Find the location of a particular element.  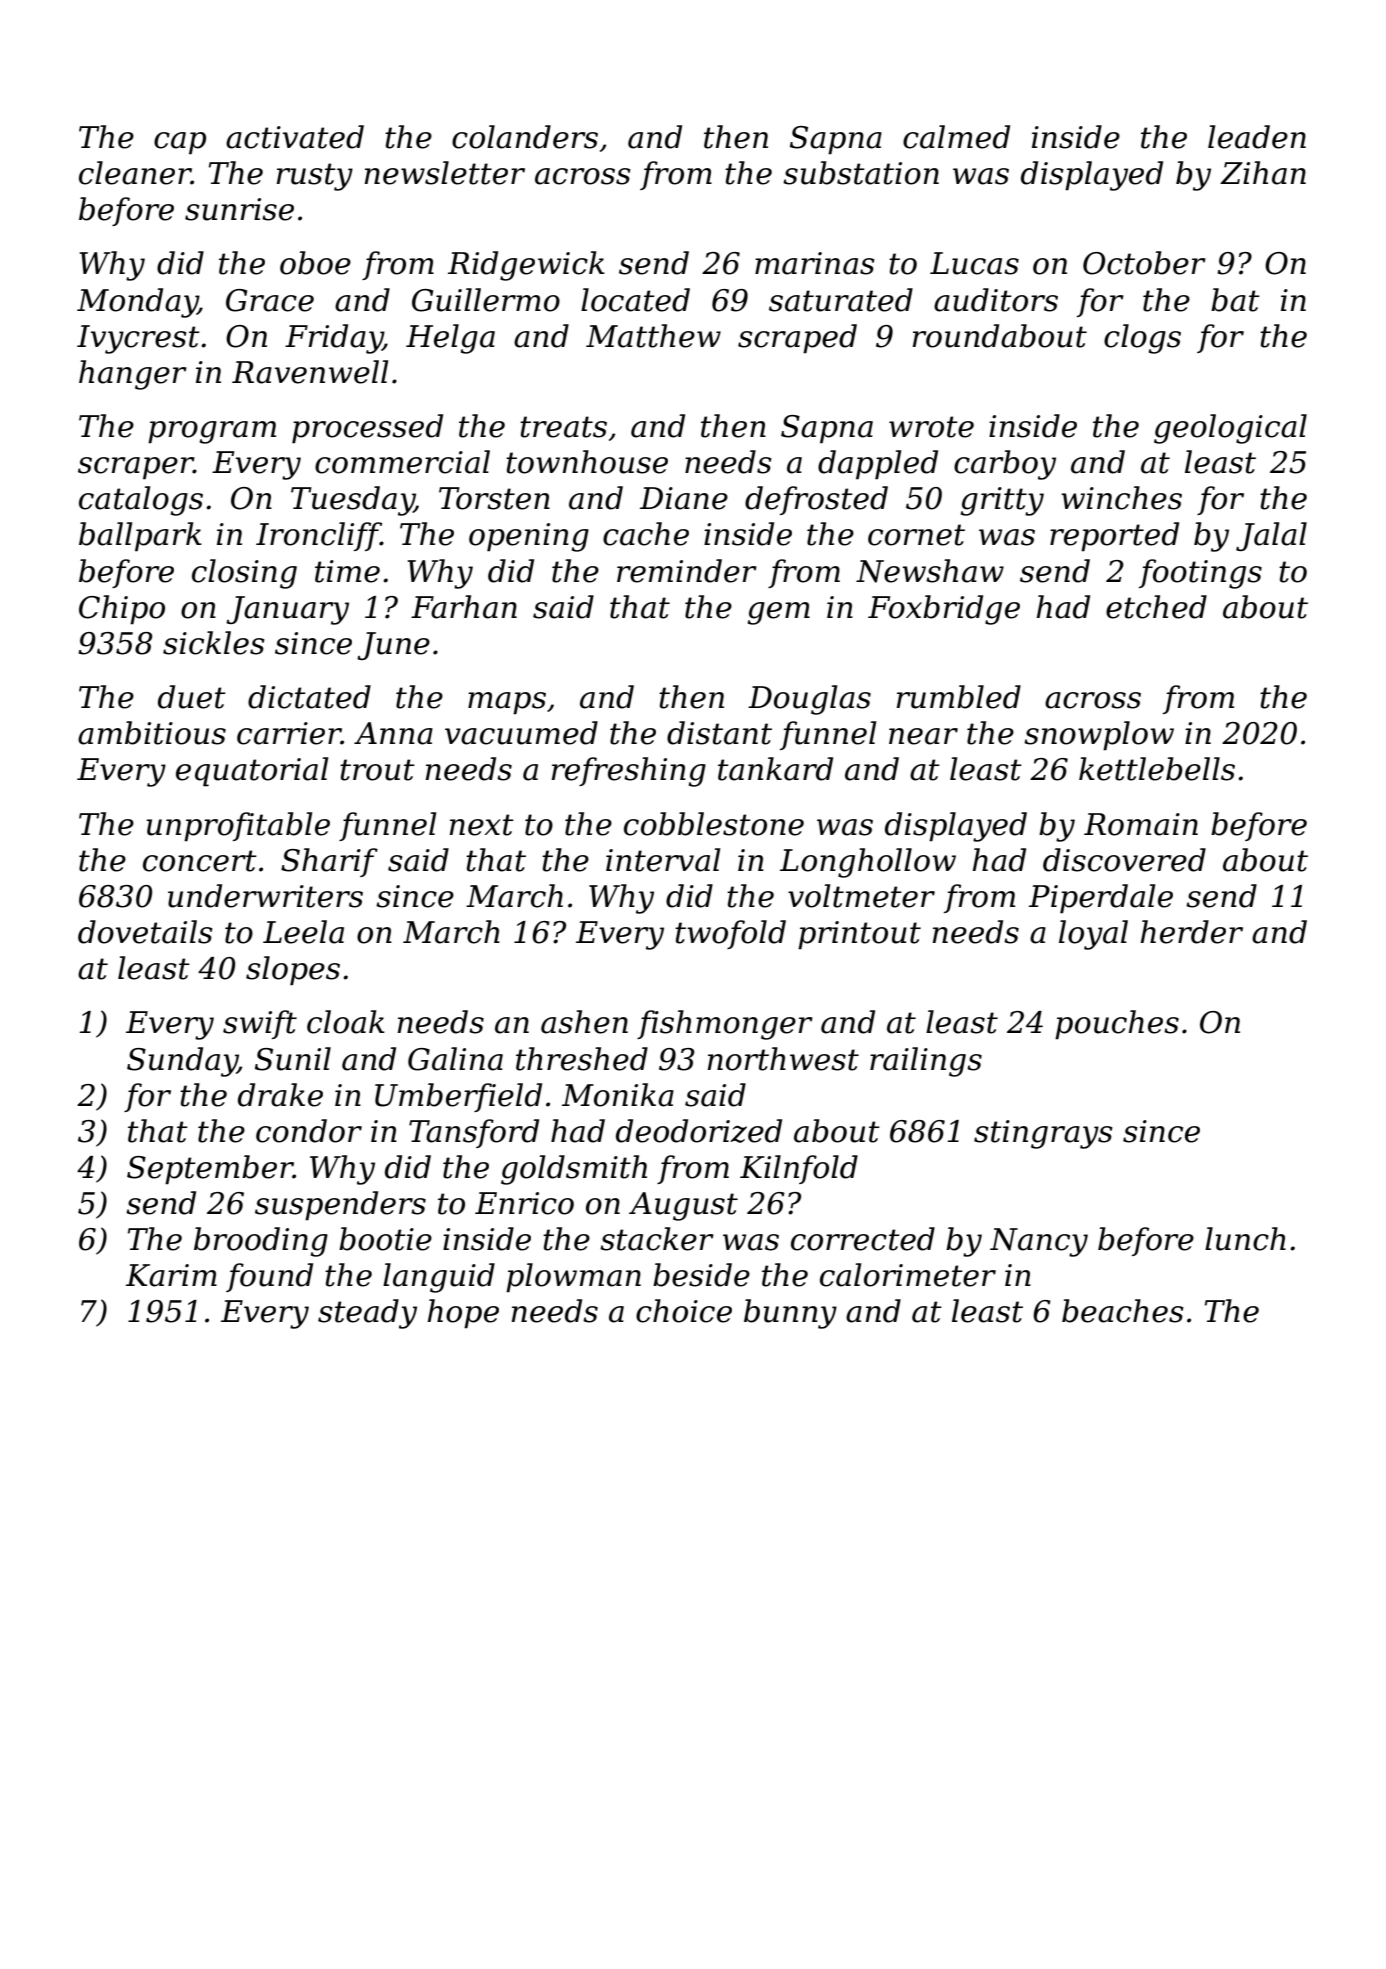

leaden is located at coordinates (1257, 137).
